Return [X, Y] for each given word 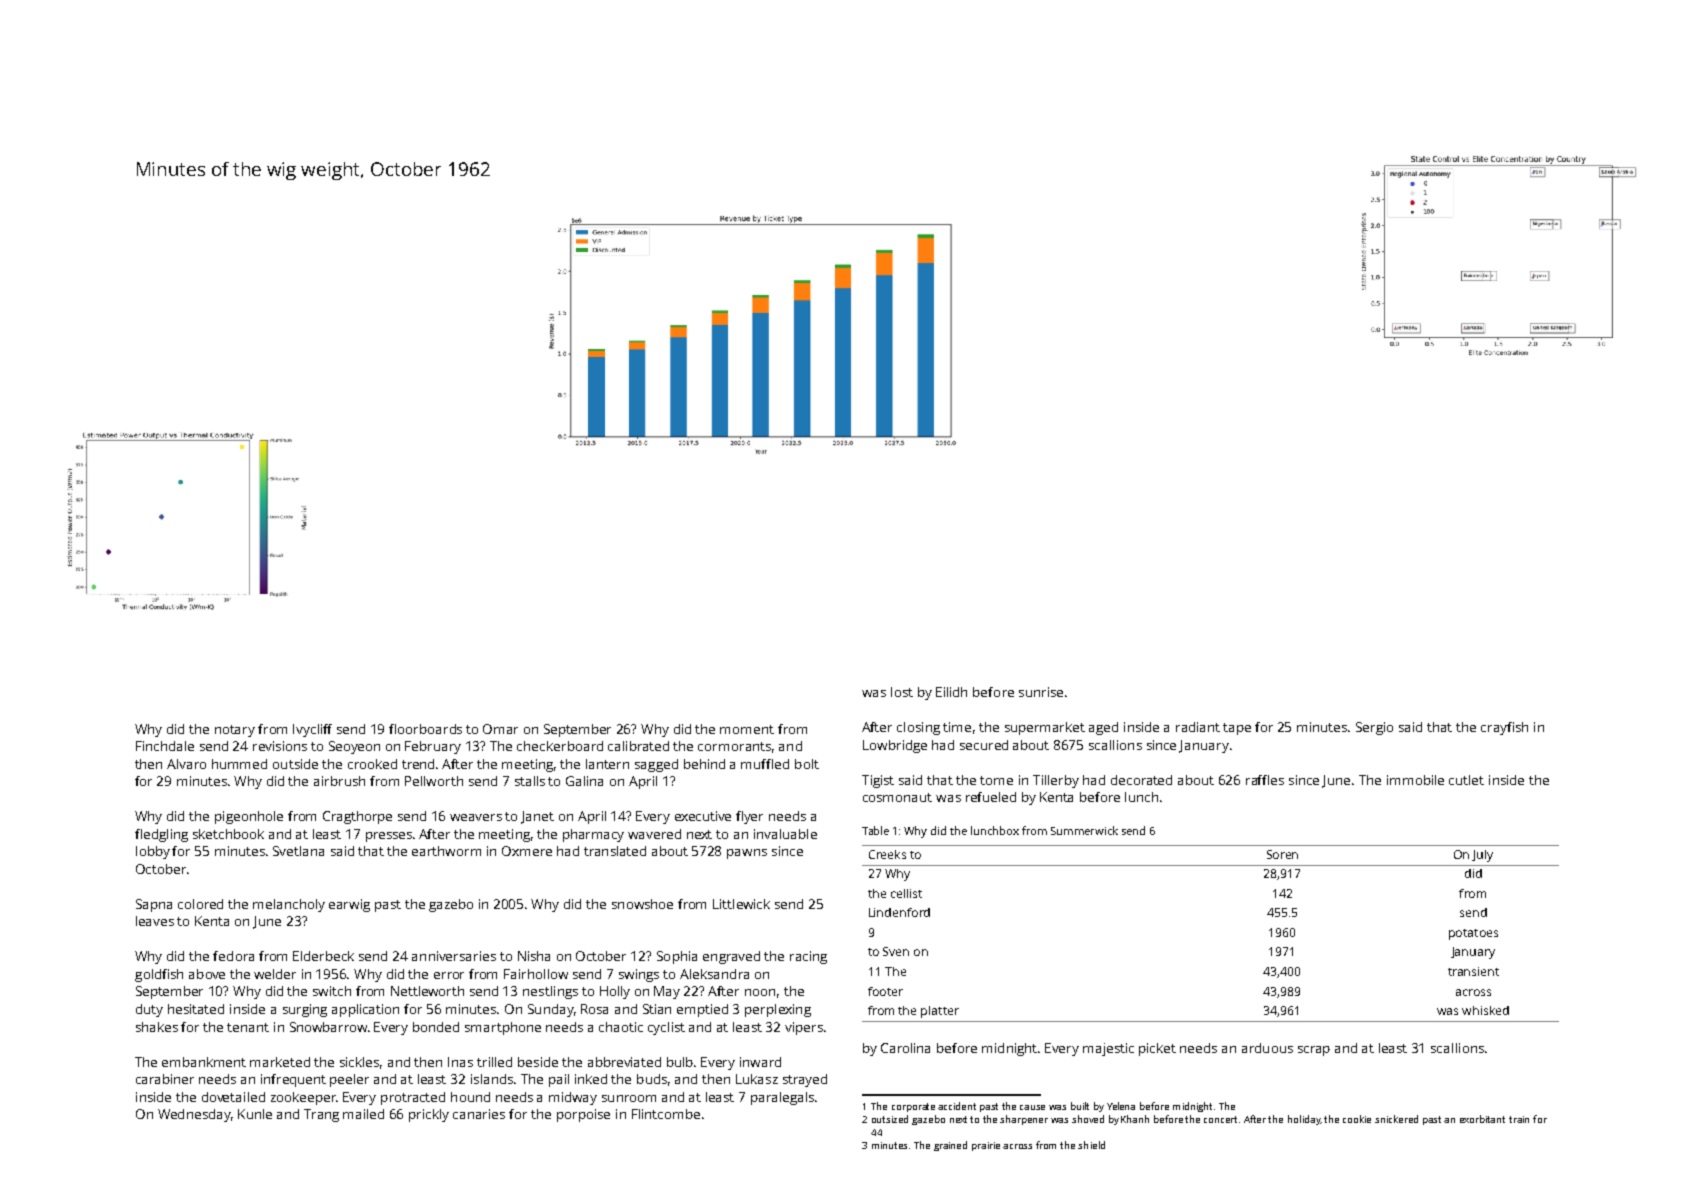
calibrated [638, 746]
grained [950, 1146]
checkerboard [560, 746]
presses [389, 837]
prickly [429, 1115]
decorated [1141, 780]
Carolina [905, 1048]
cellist [906, 893]
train [1519, 1119]
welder [275, 974]
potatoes [1473, 934]
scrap [1314, 1051]
